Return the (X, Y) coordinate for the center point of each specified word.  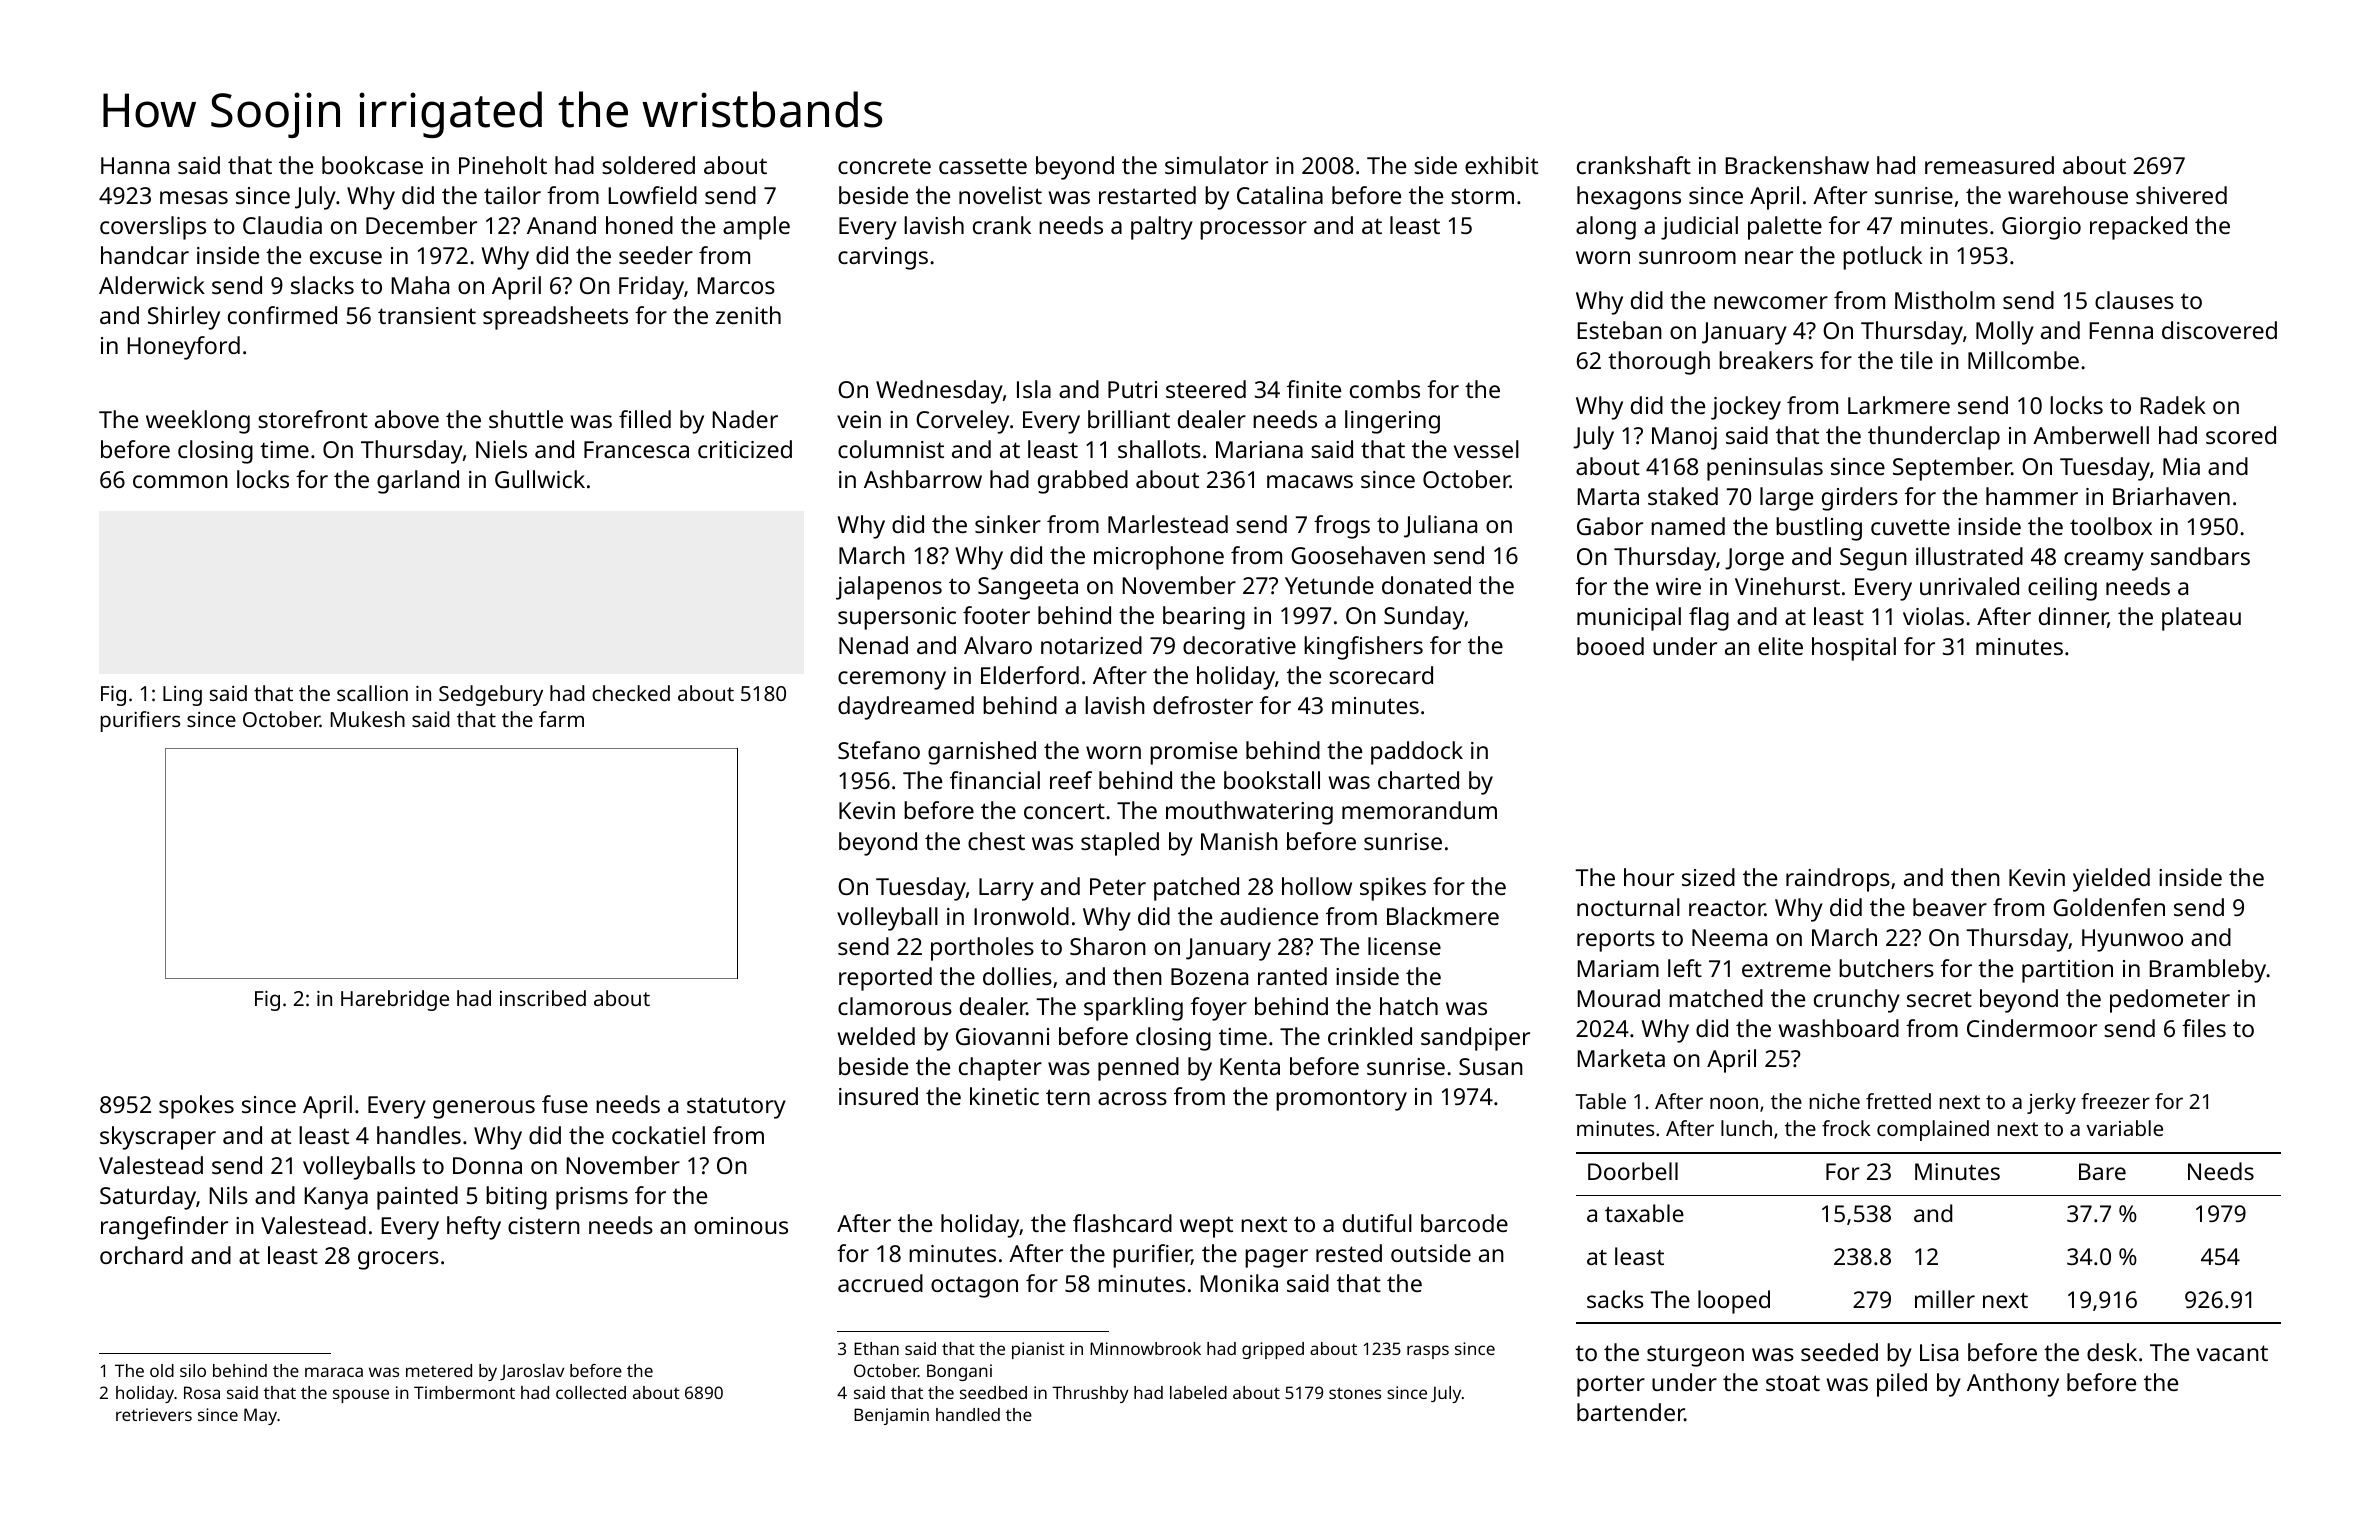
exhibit (1501, 165)
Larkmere (1899, 405)
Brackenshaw (1797, 165)
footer (996, 615)
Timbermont (464, 1392)
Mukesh (368, 719)
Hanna (135, 165)
